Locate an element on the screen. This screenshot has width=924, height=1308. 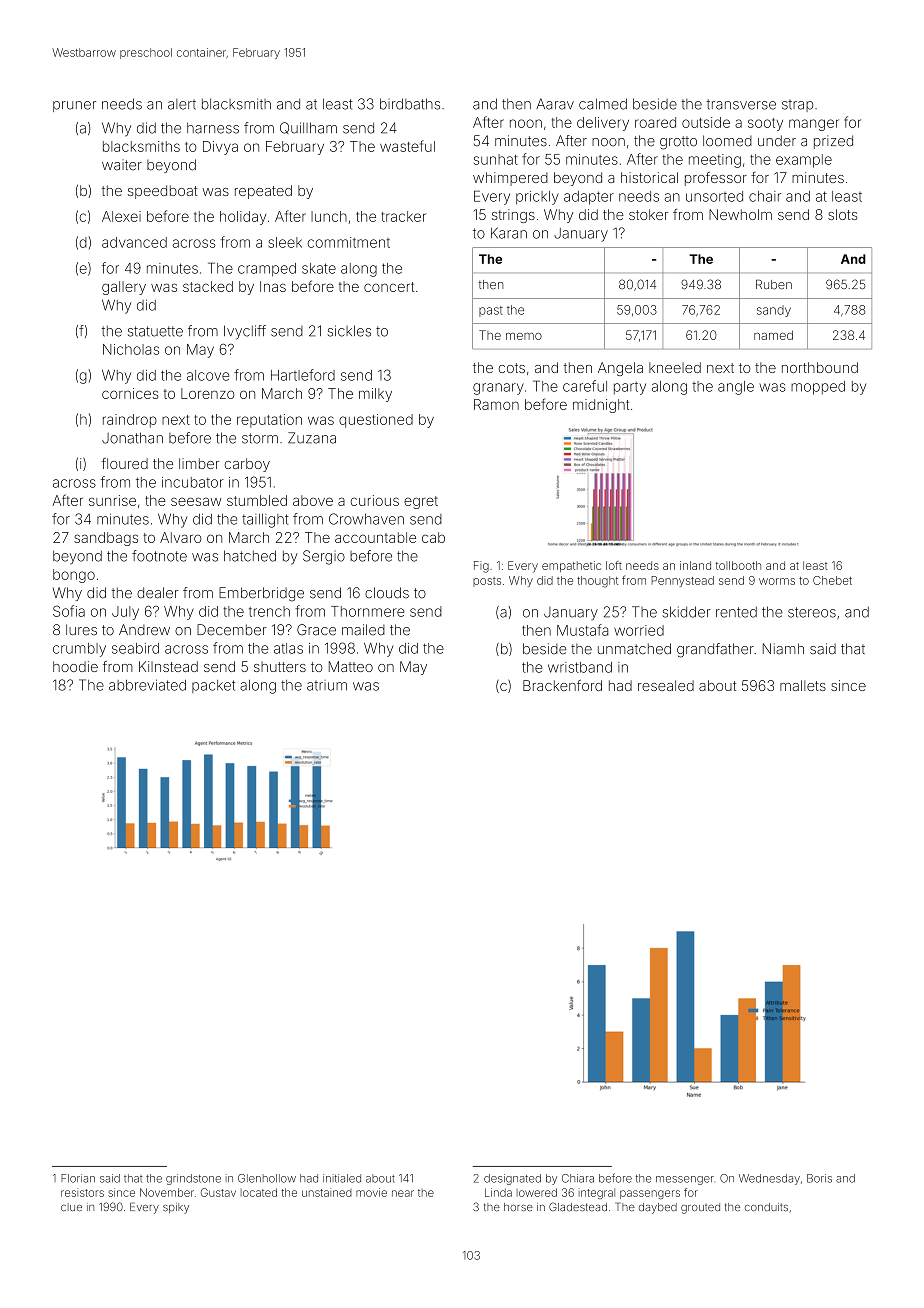
speedboat is located at coordinates (163, 192).
